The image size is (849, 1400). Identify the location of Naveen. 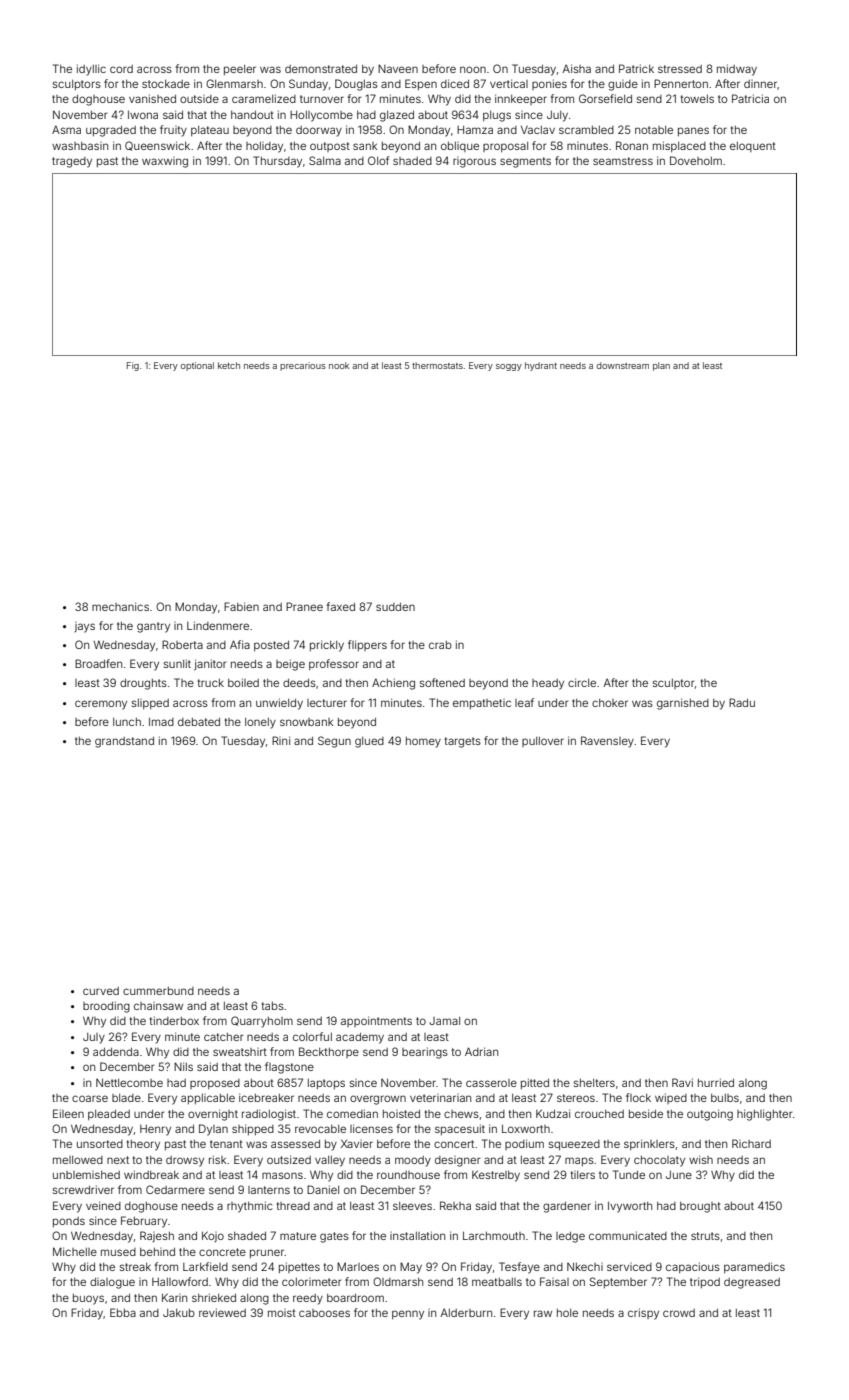
(398, 68).
